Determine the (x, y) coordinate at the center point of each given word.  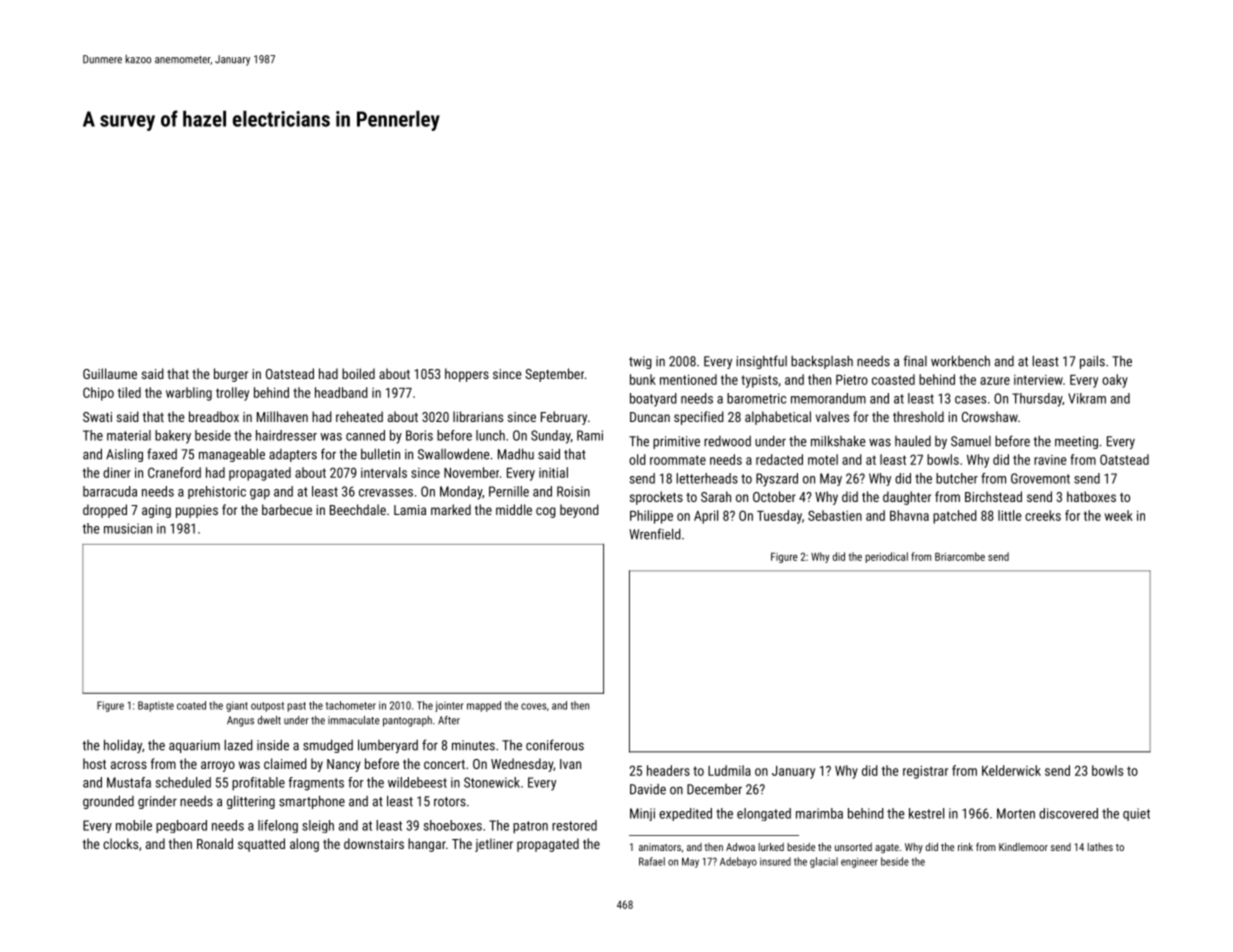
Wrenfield (655, 534)
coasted (893, 379)
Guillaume (110, 373)
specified (699, 418)
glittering (251, 802)
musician (128, 528)
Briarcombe (960, 556)
